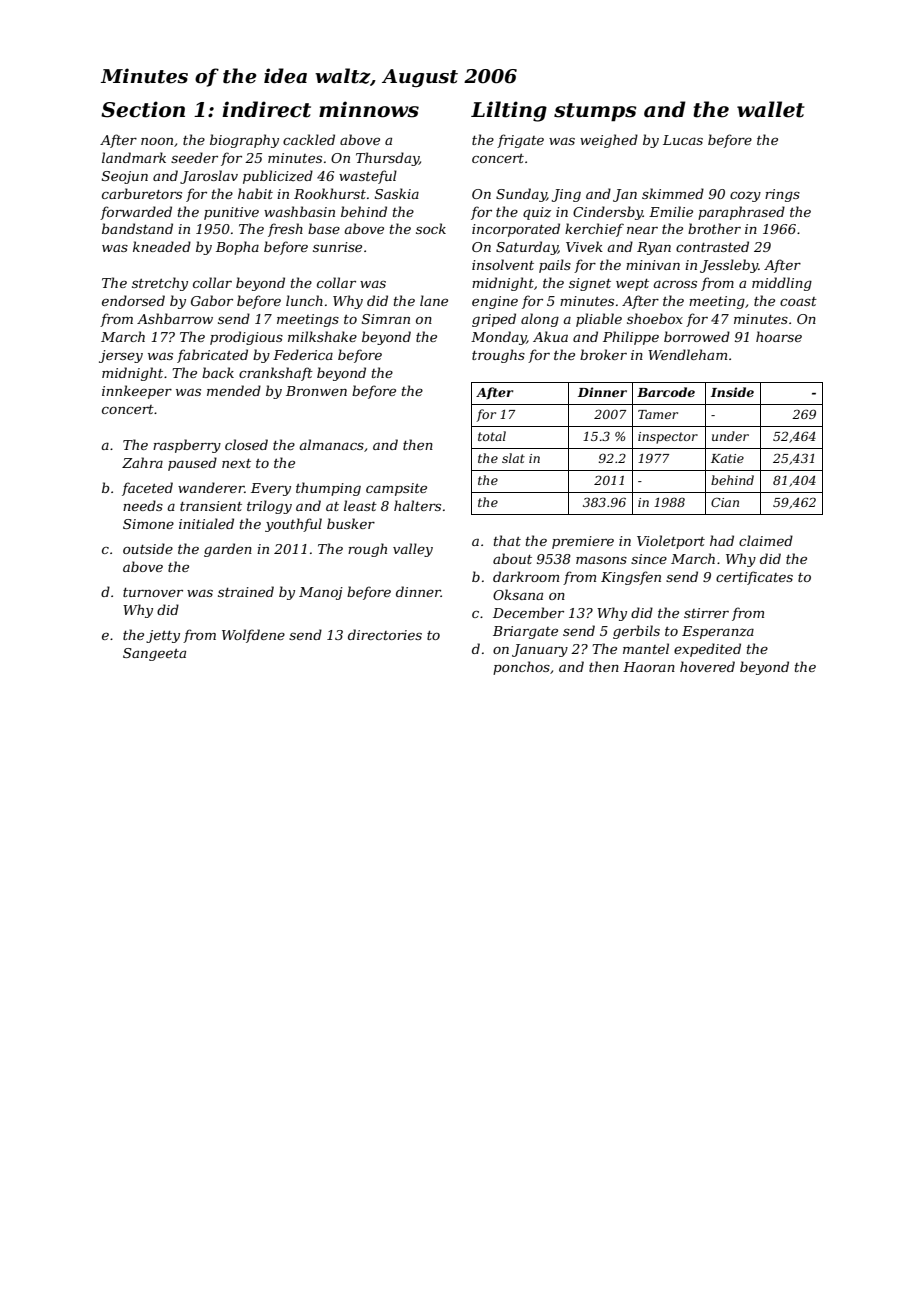 This screenshot has height=1308, width=924. What do you see at coordinates (143, 109) in the screenshot?
I see `Section` at bounding box center [143, 109].
